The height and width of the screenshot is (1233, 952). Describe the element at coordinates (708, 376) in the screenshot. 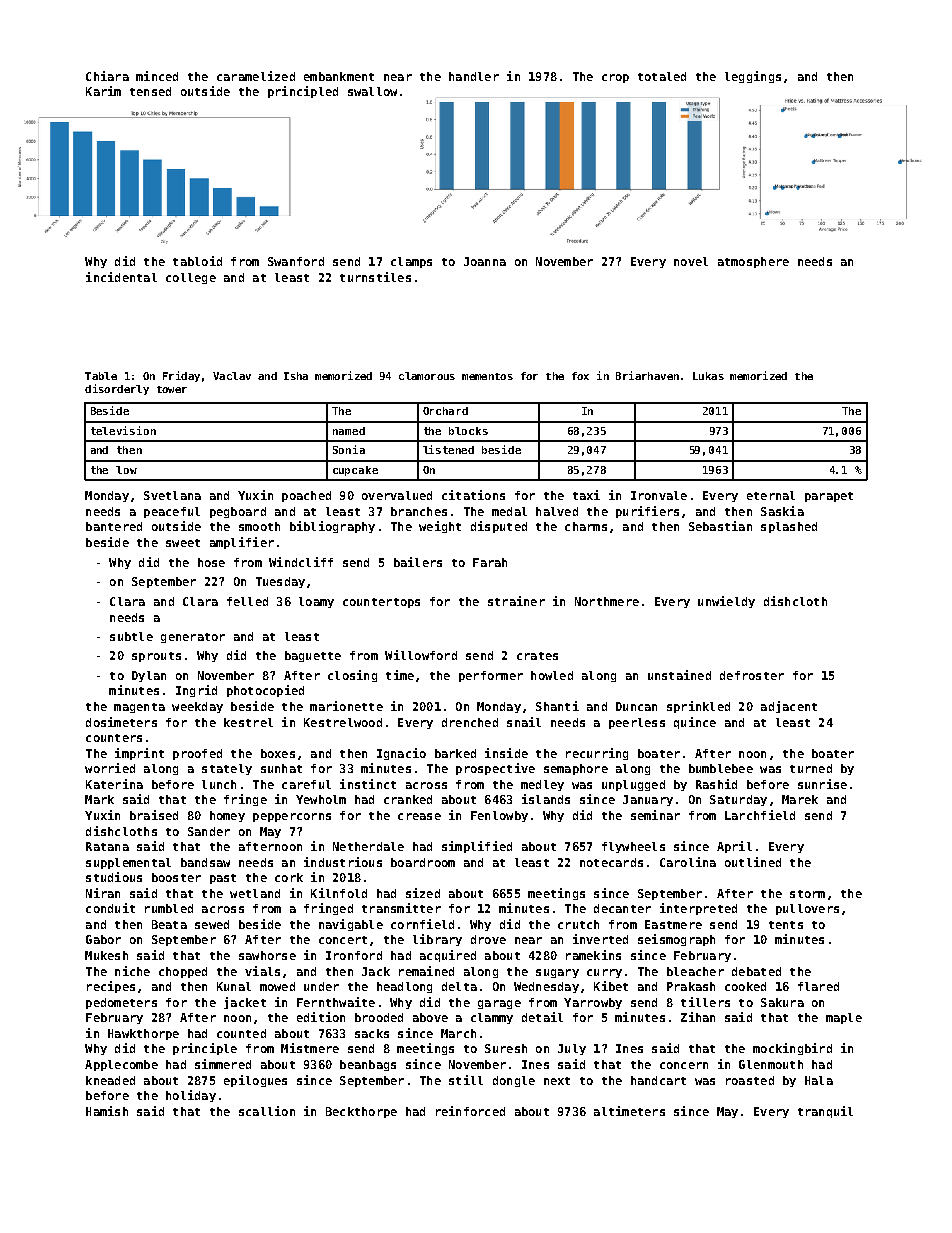

I see `Lukas` at that location.
